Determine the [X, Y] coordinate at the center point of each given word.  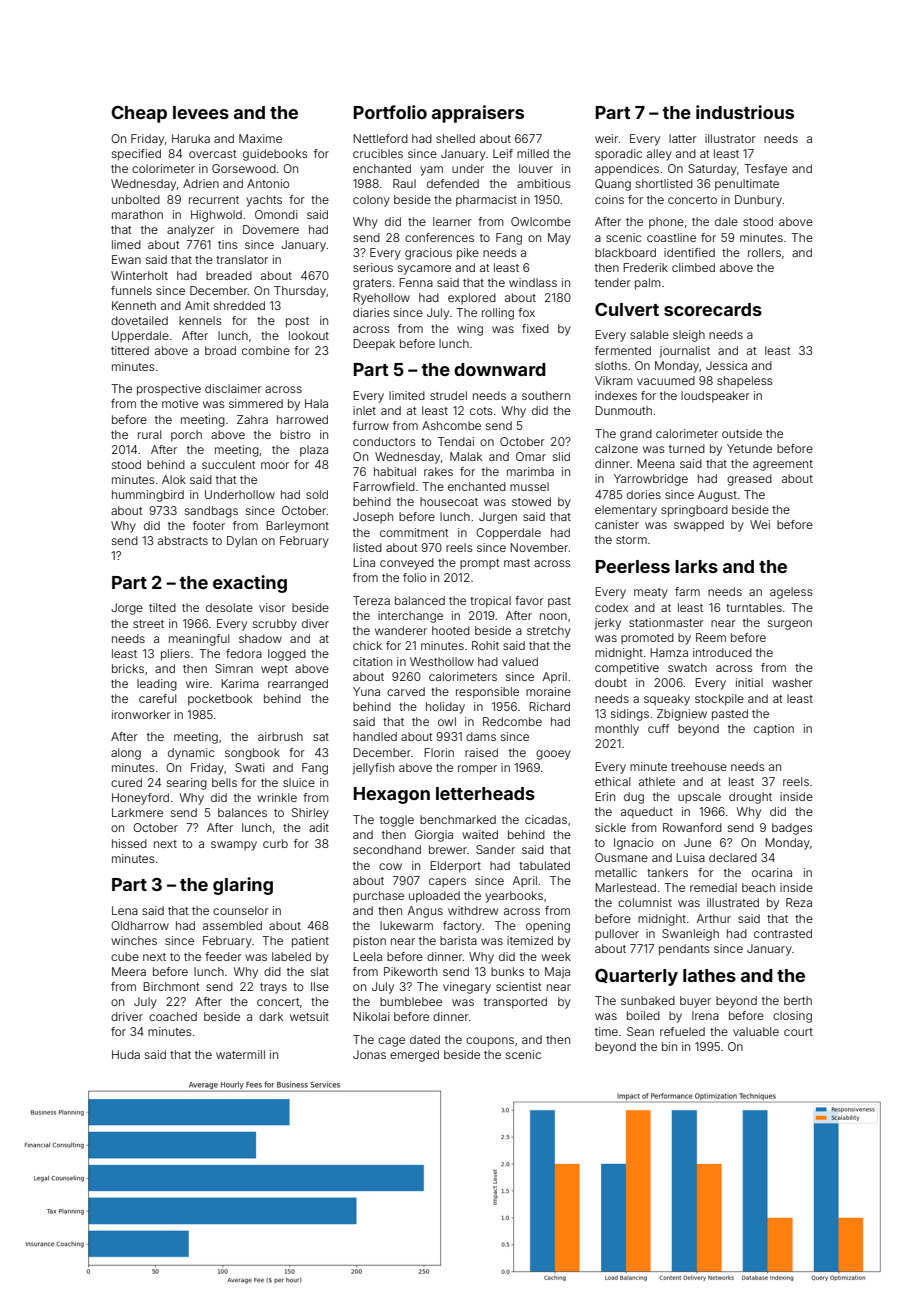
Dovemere [271, 229]
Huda [126, 1054]
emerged [414, 1056]
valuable [756, 1031]
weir [606, 138]
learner [452, 221]
